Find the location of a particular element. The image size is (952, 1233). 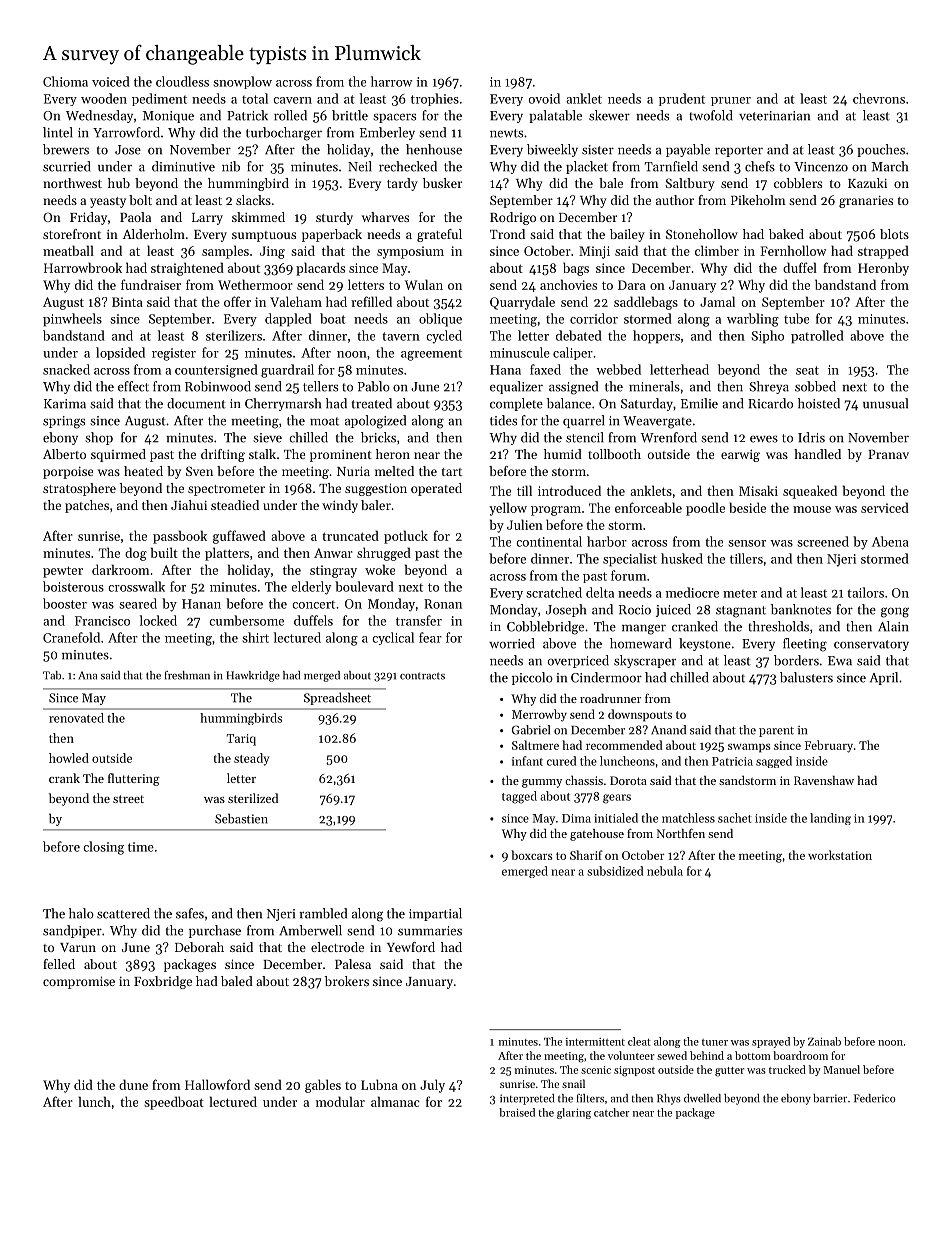

modular is located at coordinates (340, 1101).
